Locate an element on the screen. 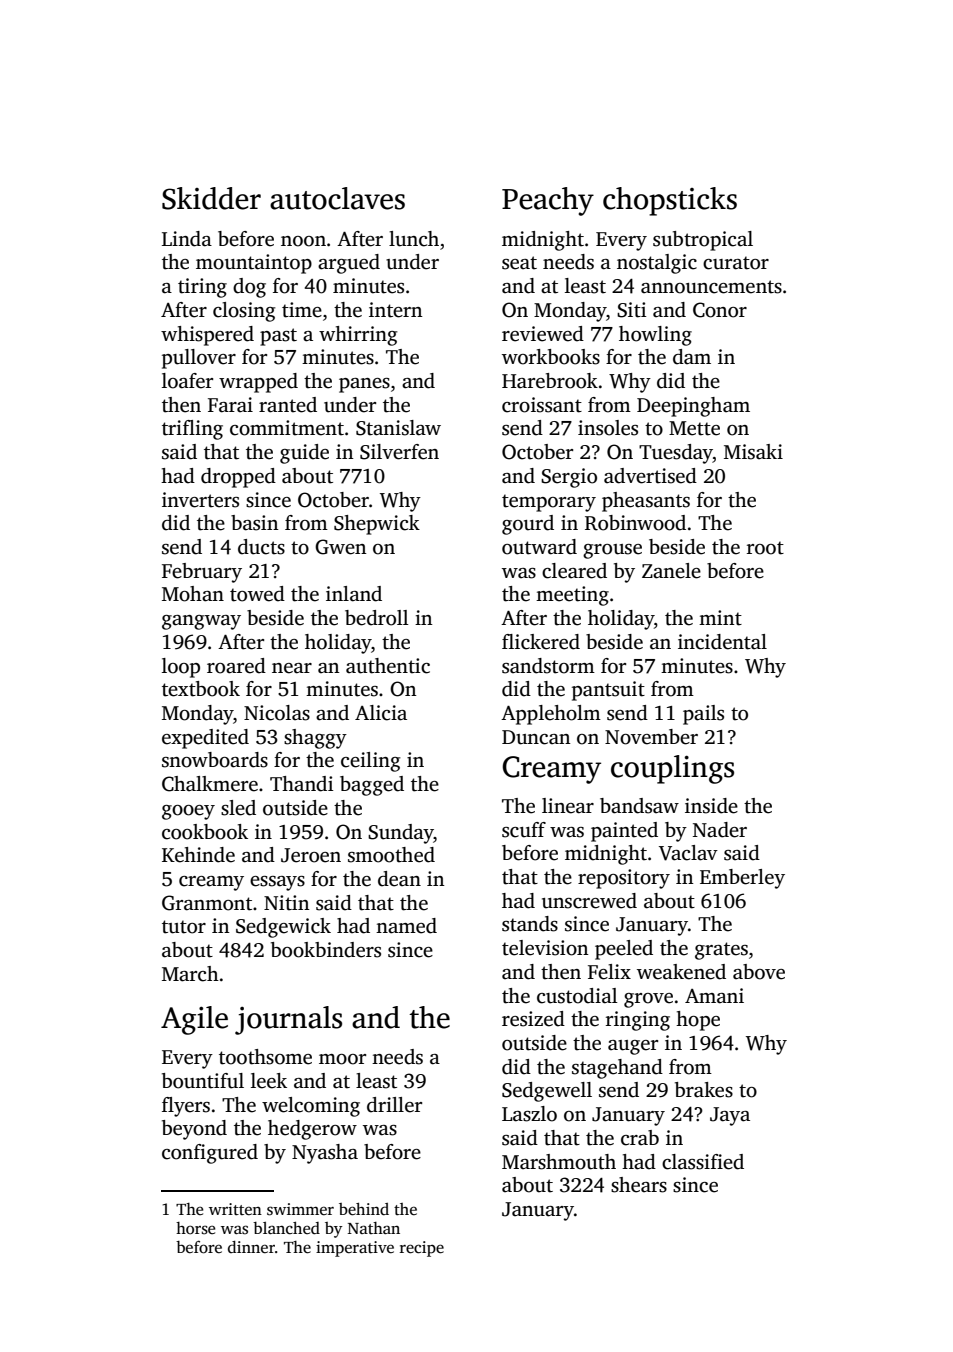  chopsticks is located at coordinates (670, 201).
